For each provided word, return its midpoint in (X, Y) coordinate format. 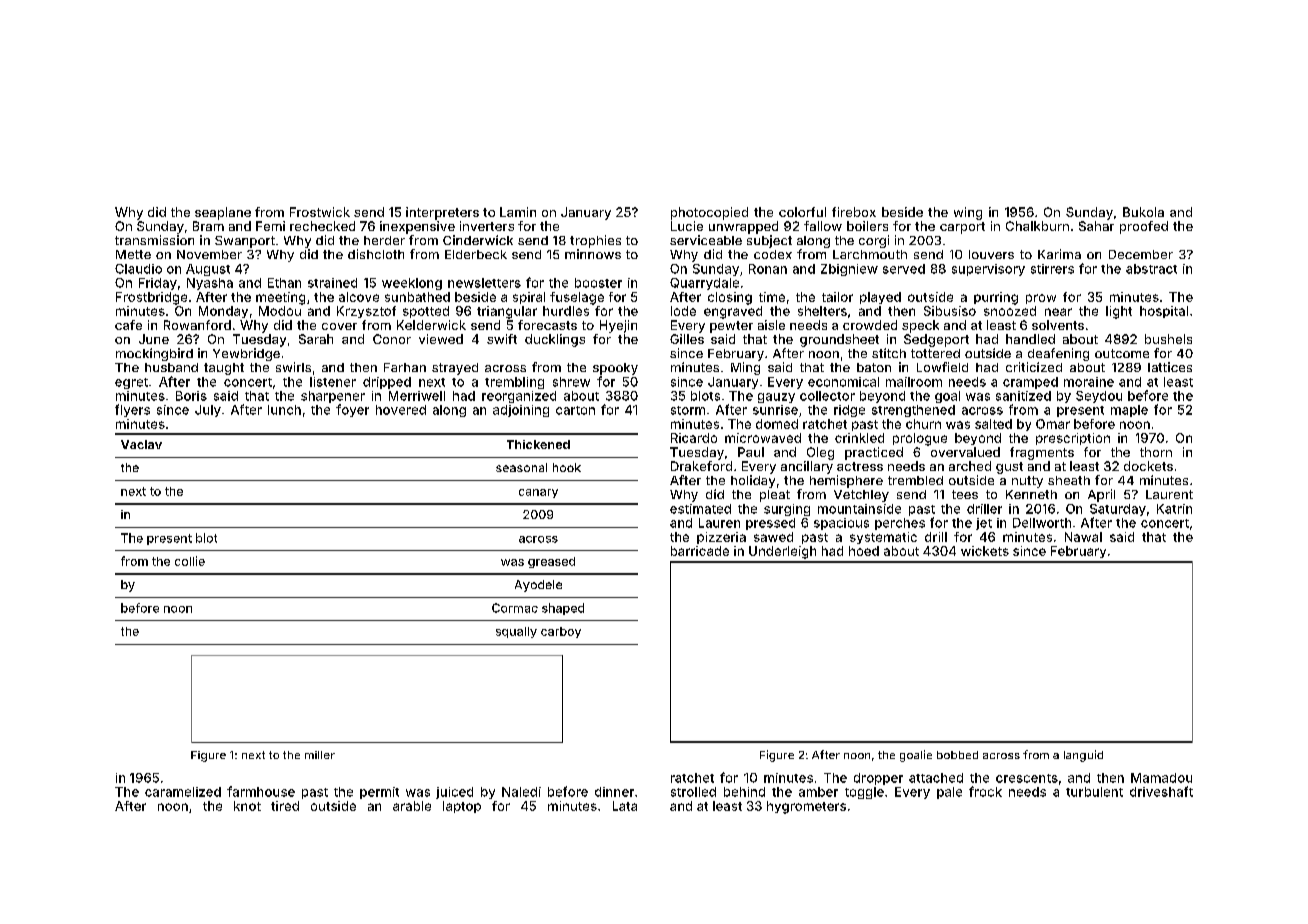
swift (502, 339)
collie (190, 561)
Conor (392, 339)
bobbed (957, 755)
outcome (1122, 353)
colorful (802, 212)
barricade (700, 551)
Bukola (1143, 212)
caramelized (183, 792)
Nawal (1083, 537)
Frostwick (320, 212)
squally (516, 632)
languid (1083, 756)
